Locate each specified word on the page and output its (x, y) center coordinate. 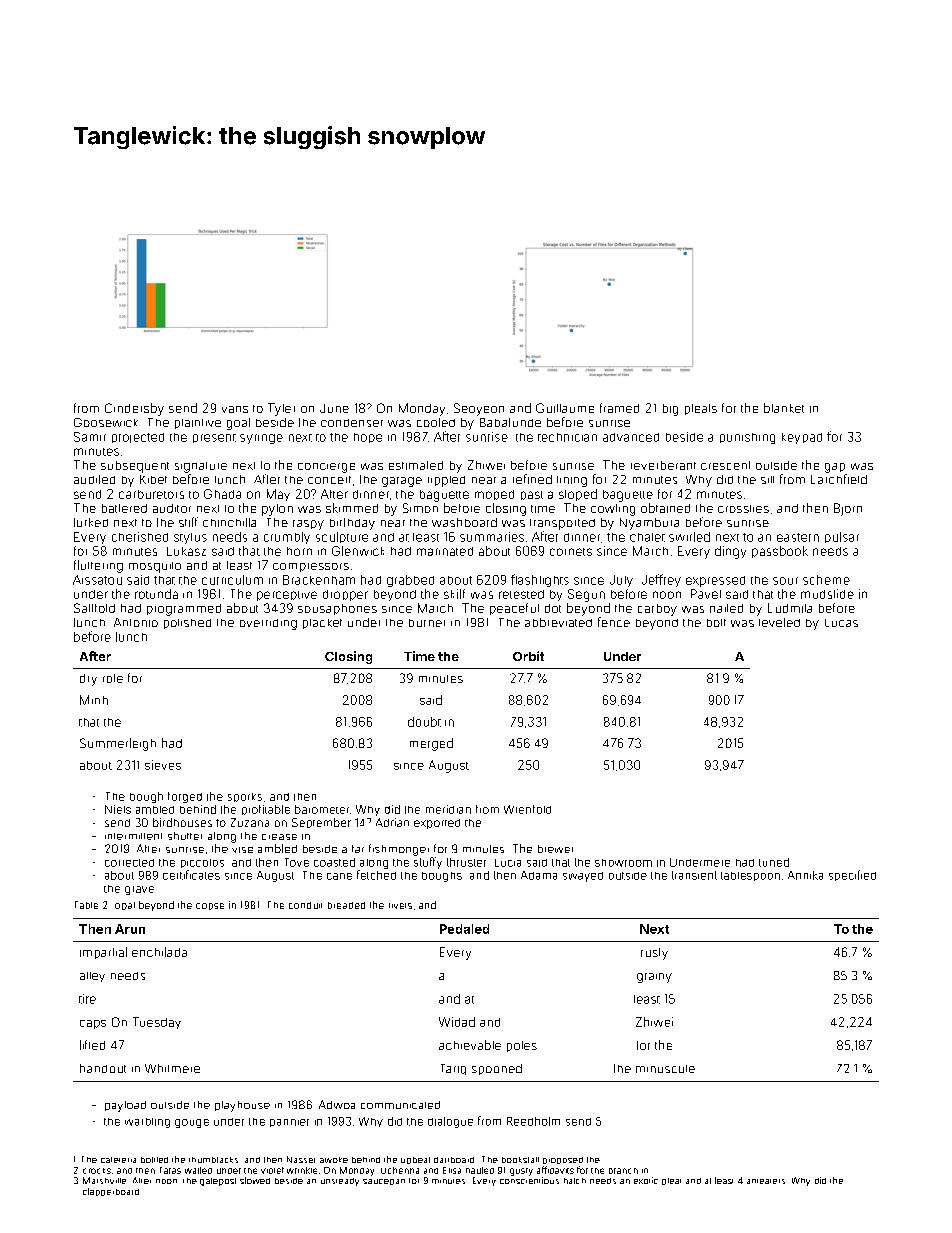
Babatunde (510, 422)
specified (852, 875)
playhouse (242, 1106)
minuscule (665, 1069)
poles (522, 1046)
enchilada (159, 952)
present (214, 438)
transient (694, 875)
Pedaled (464, 929)
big (670, 410)
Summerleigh (118, 744)
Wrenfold (527, 809)
